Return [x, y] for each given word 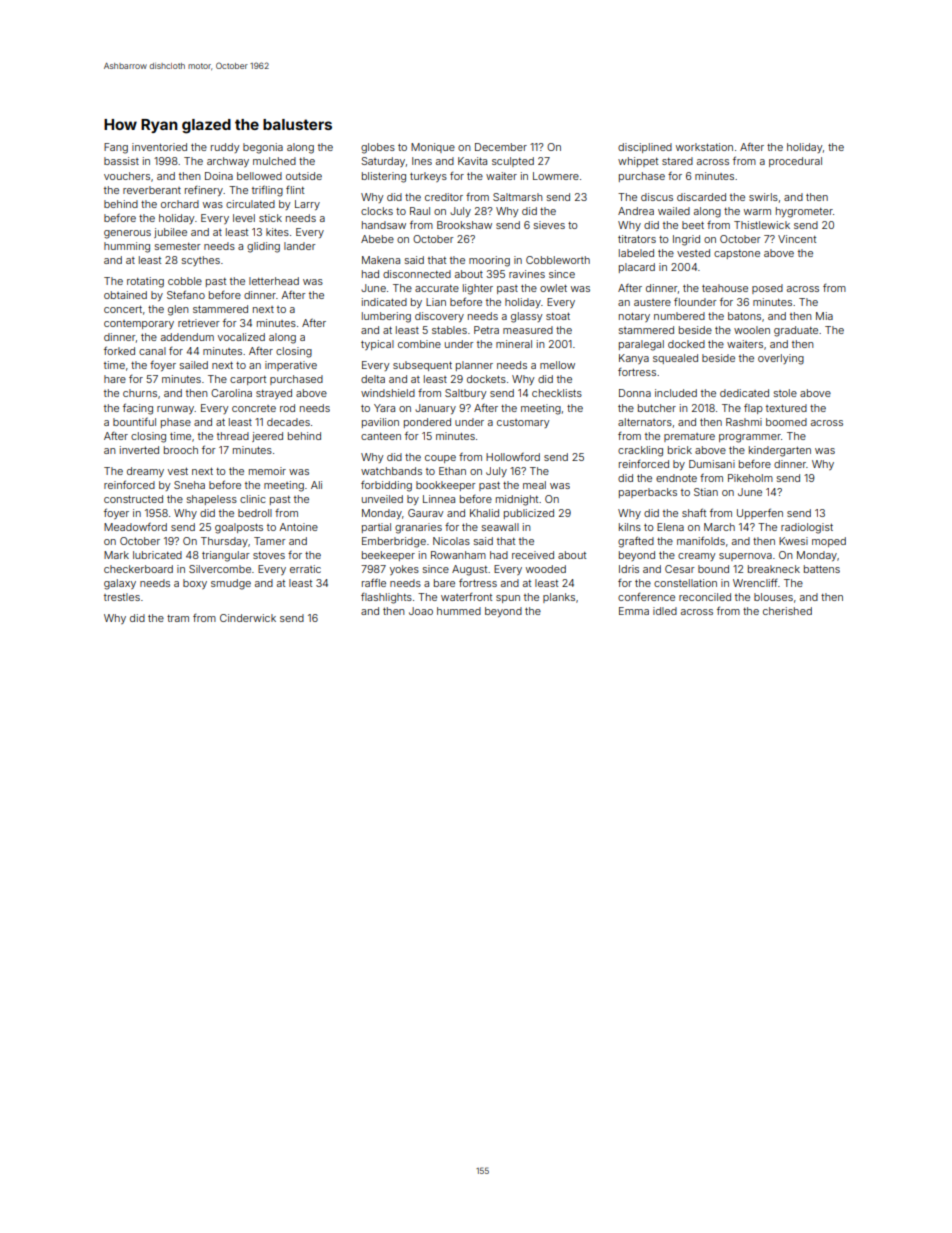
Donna [635, 393]
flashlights [386, 598]
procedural [795, 162]
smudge [231, 584]
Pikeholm [750, 478]
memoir [267, 471]
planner [474, 366]
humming [127, 247]
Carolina [231, 393]
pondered [427, 423]
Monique [433, 148]
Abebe [377, 239]
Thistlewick [762, 225]
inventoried [159, 147]
